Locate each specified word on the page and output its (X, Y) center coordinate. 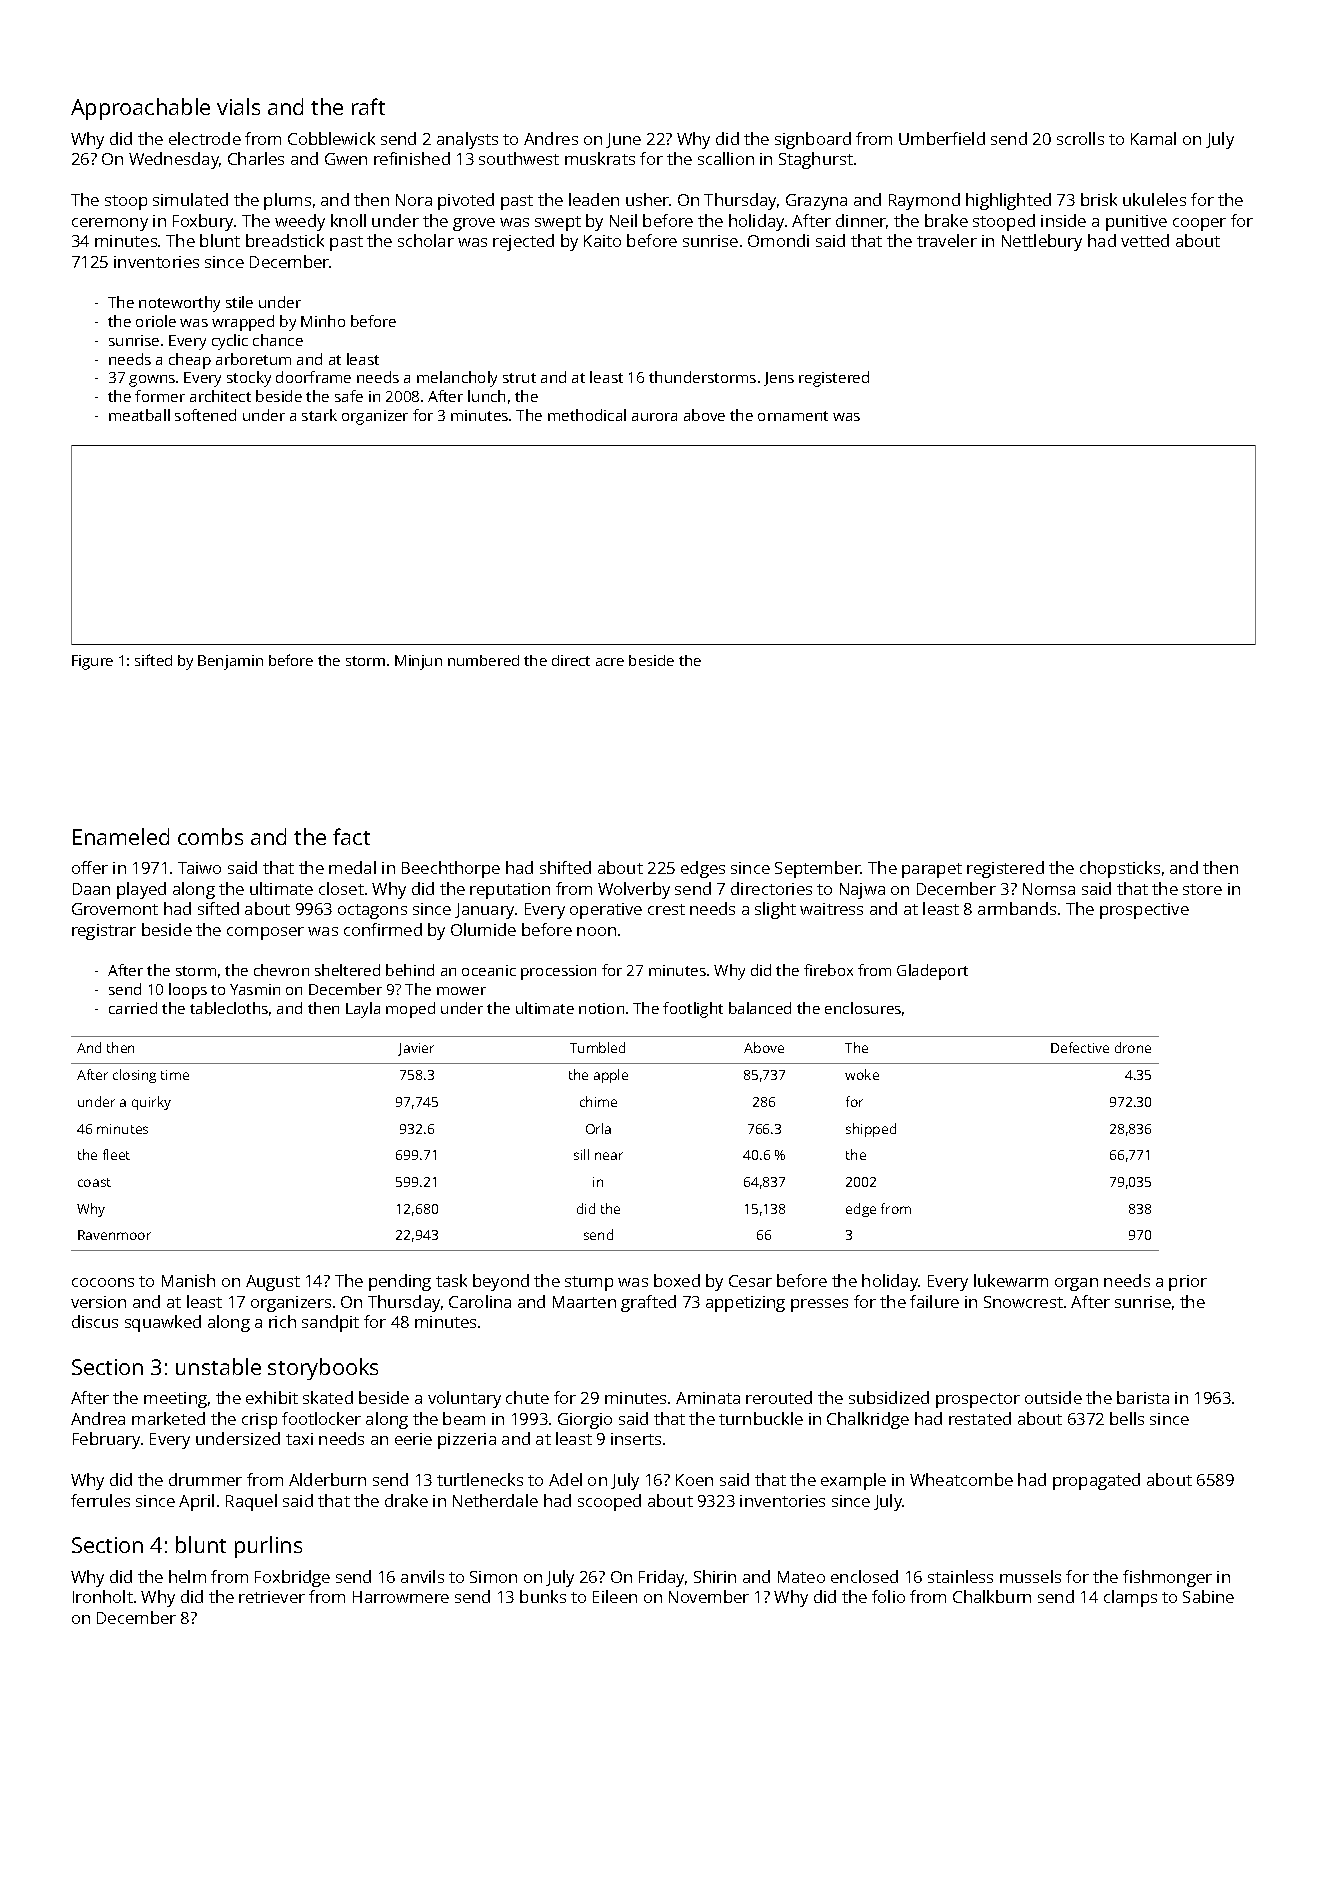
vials (238, 106)
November (709, 1596)
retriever (272, 1597)
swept (558, 223)
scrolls (1080, 138)
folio (888, 1596)
